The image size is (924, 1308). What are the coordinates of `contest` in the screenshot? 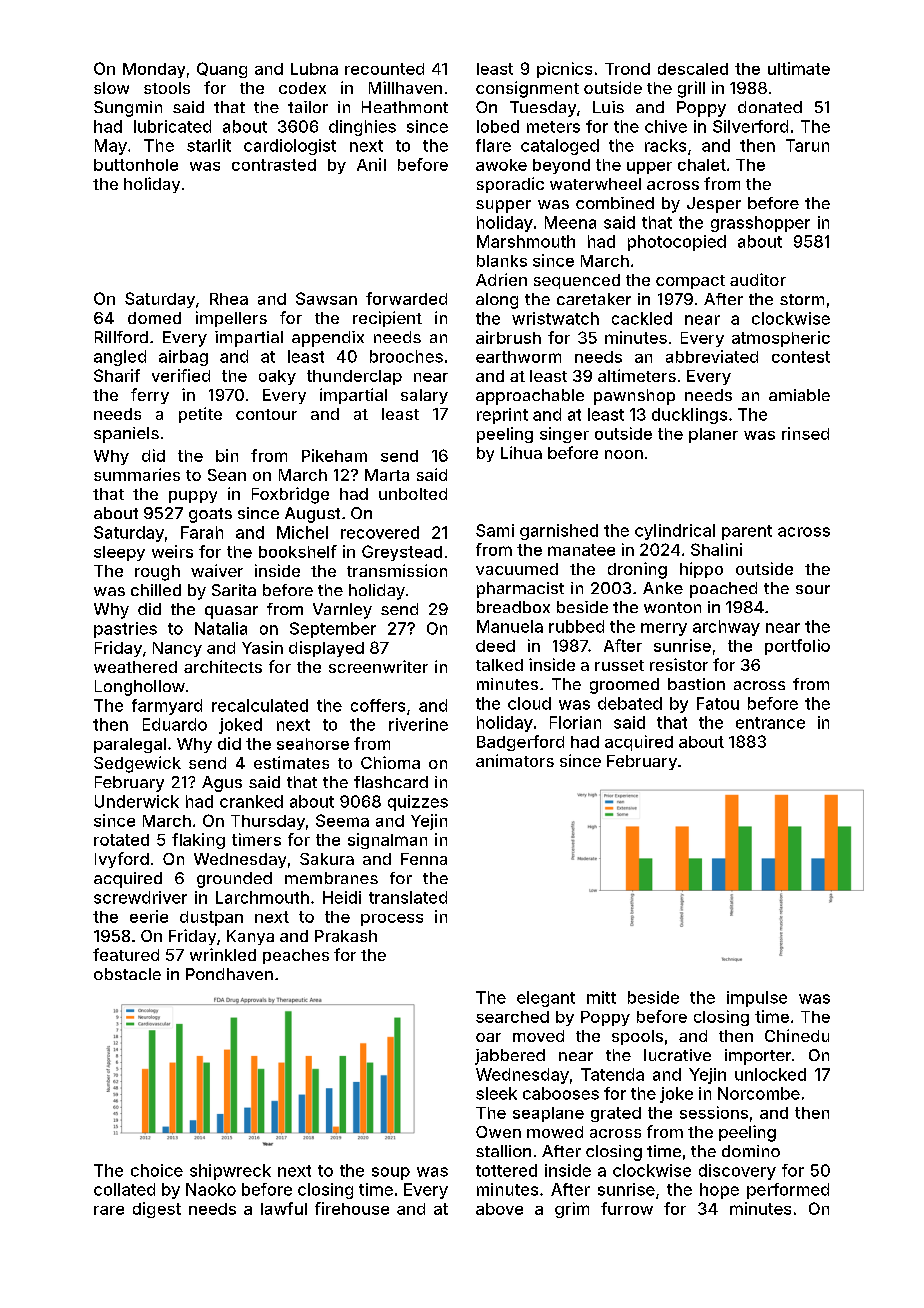 It's located at (801, 357).
